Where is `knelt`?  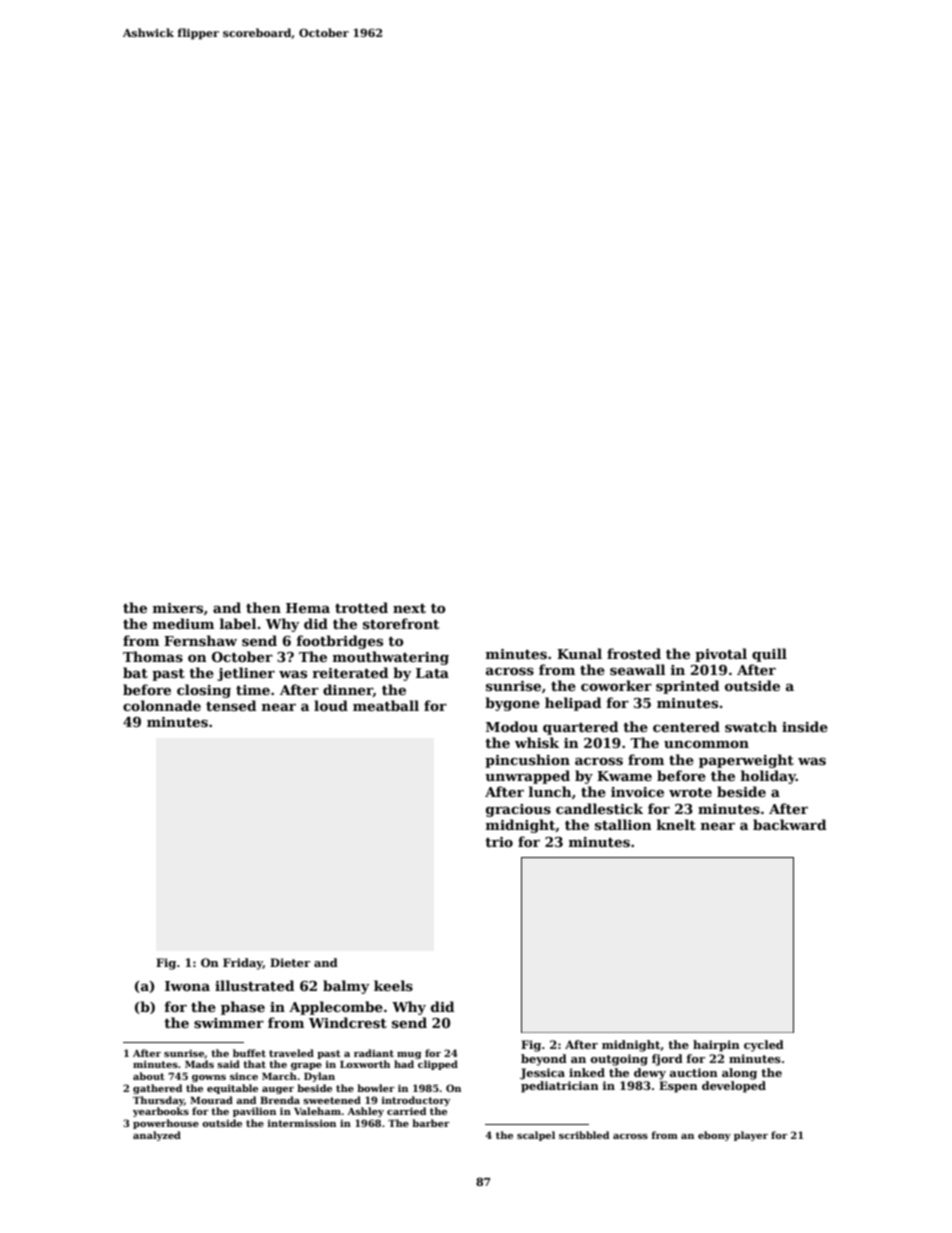
knelt is located at coordinates (676, 824).
